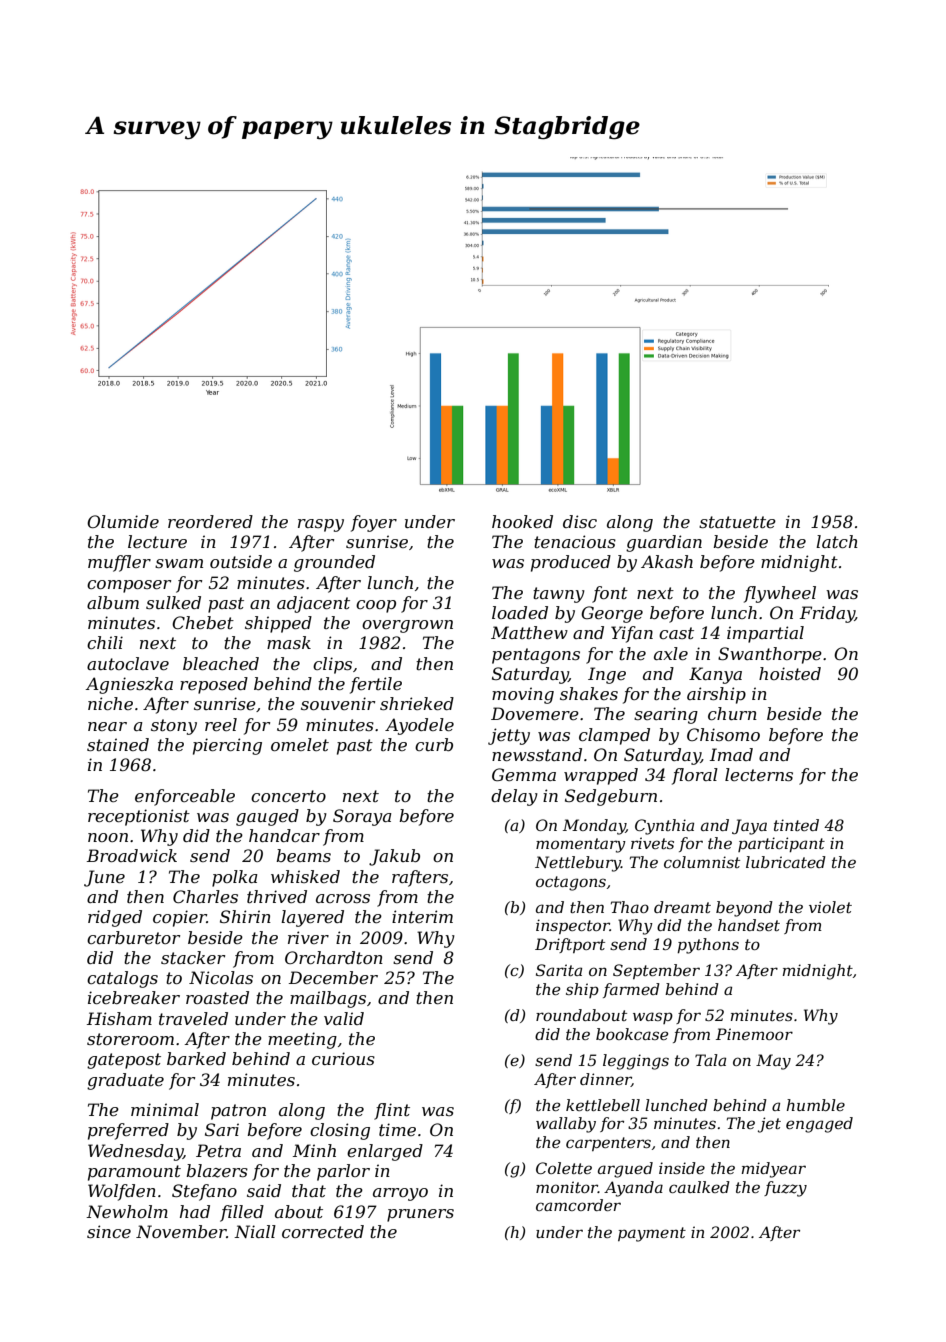 The height and width of the document is (1342, 946). I want to click on Akash, so click(667, 561).
